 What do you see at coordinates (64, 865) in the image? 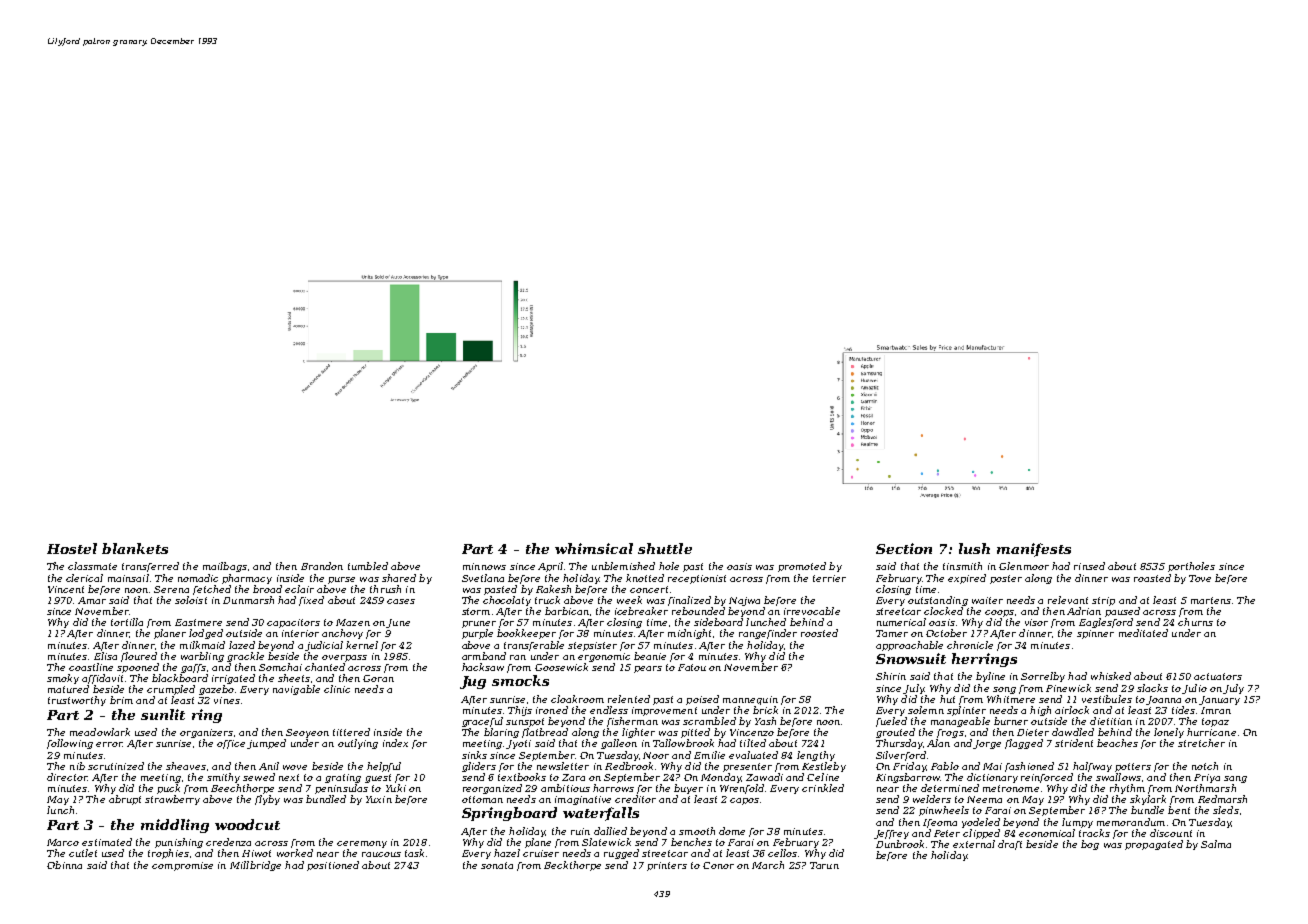
I see `Obinna` at bounding box center [64, 865].
